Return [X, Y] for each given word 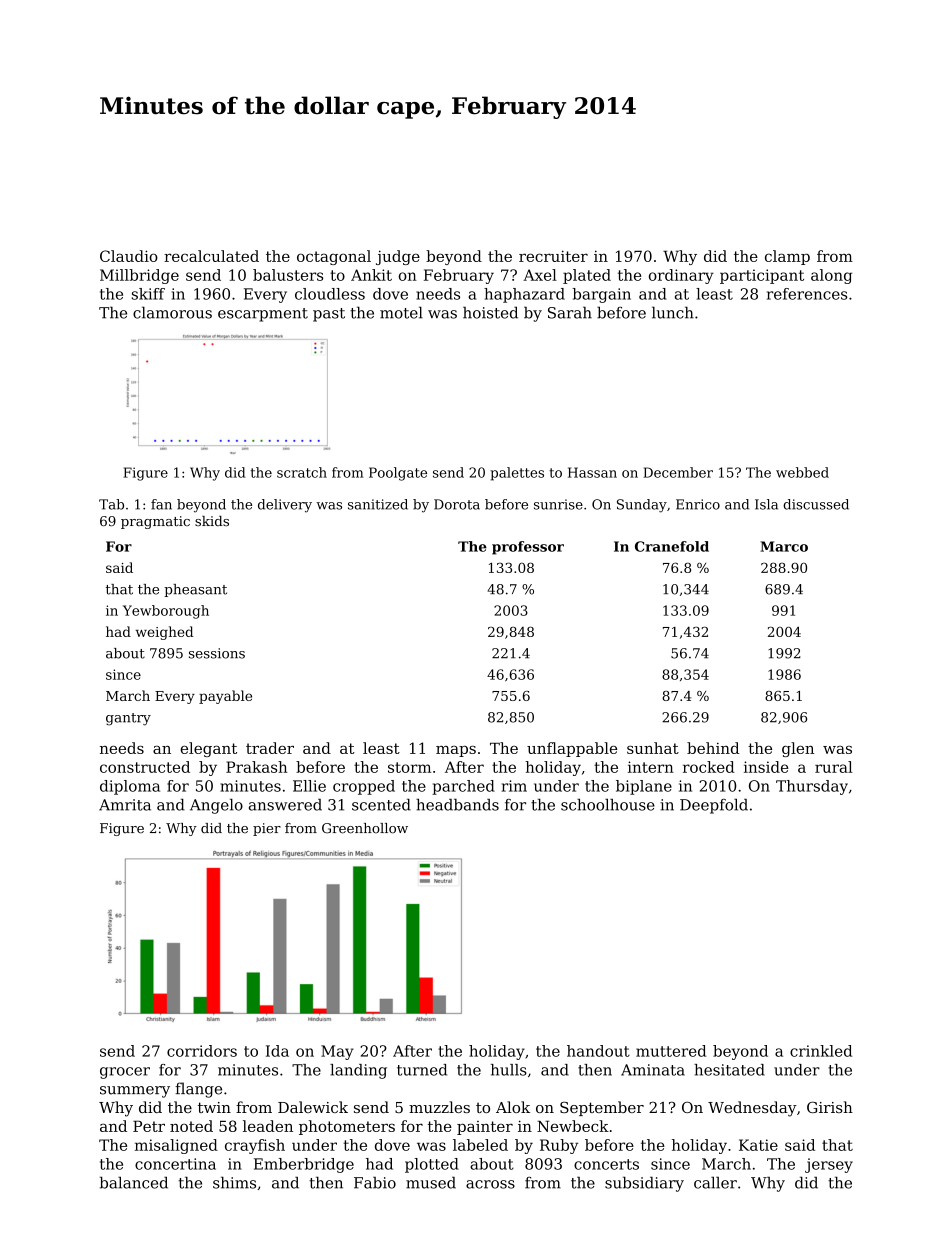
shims [234, 1183]
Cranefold [672, 546]
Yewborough [166, 612]
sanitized [378, 504]
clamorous [172, 312]
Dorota [457, 504]
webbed [802, 472]
